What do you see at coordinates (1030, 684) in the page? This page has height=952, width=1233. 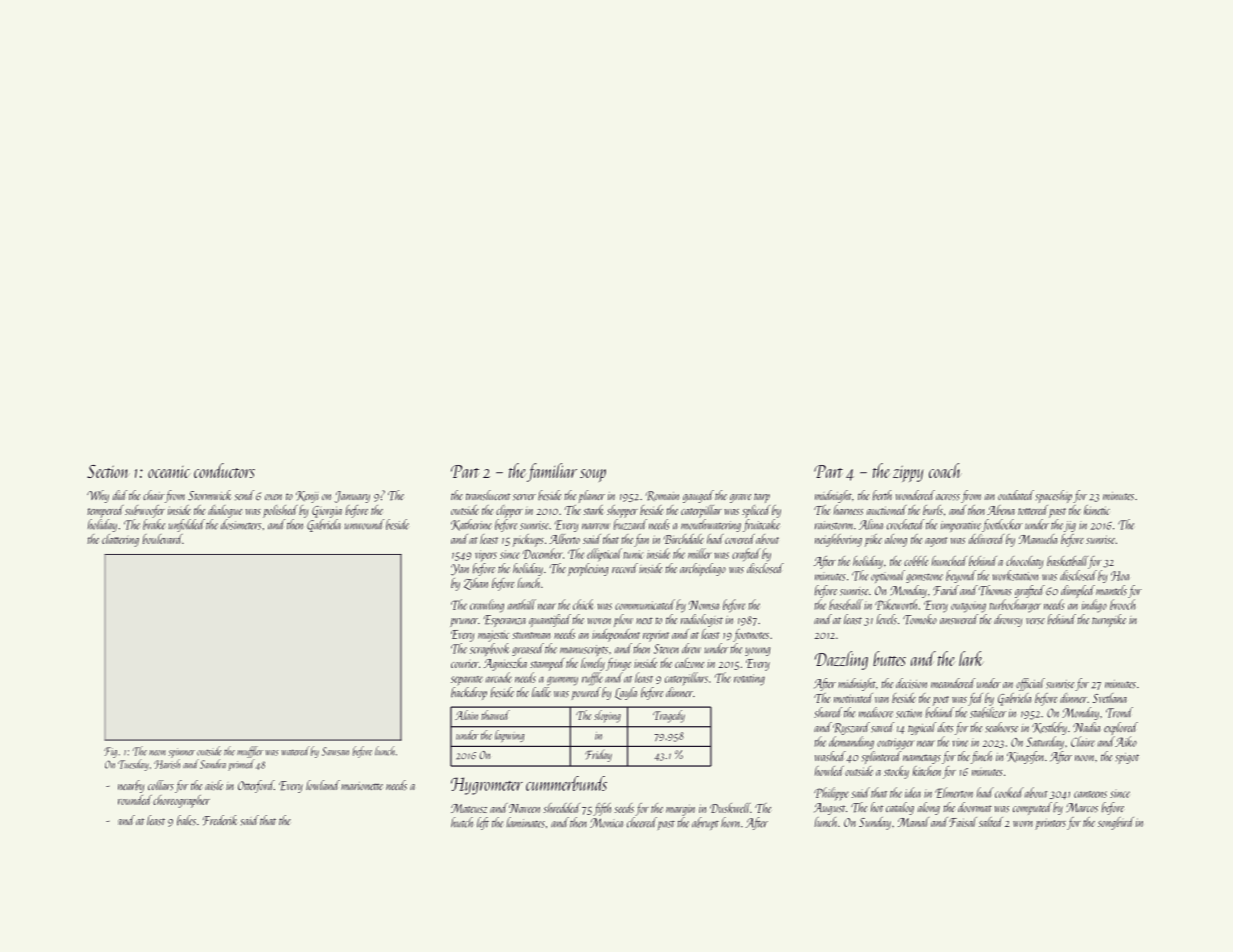 I see `official` at bounding box center [1030, 684].
